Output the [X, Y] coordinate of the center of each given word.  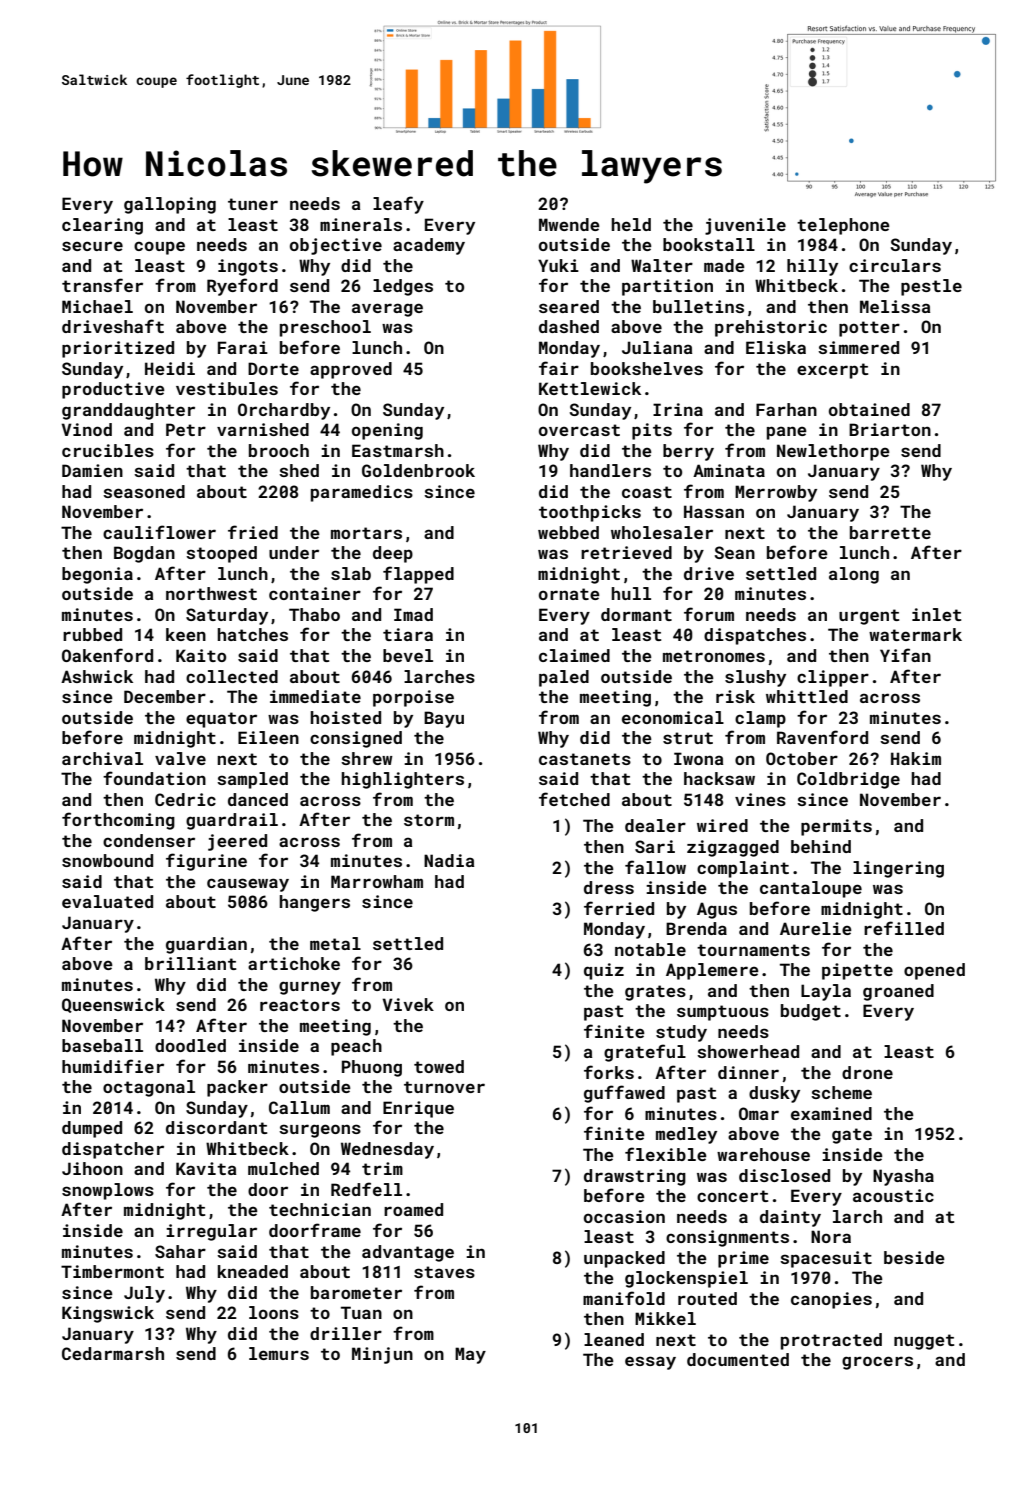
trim [382, 1168]
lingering [898, 869]
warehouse [763, 1154]
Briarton [890, 429]
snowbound [107, 860]
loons [274, 1312]
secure [92, 246]
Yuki [558, 265]
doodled [190, 1045]
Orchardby [284, 411]
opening [387, 431]
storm [429, 820]
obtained [869, 409]
